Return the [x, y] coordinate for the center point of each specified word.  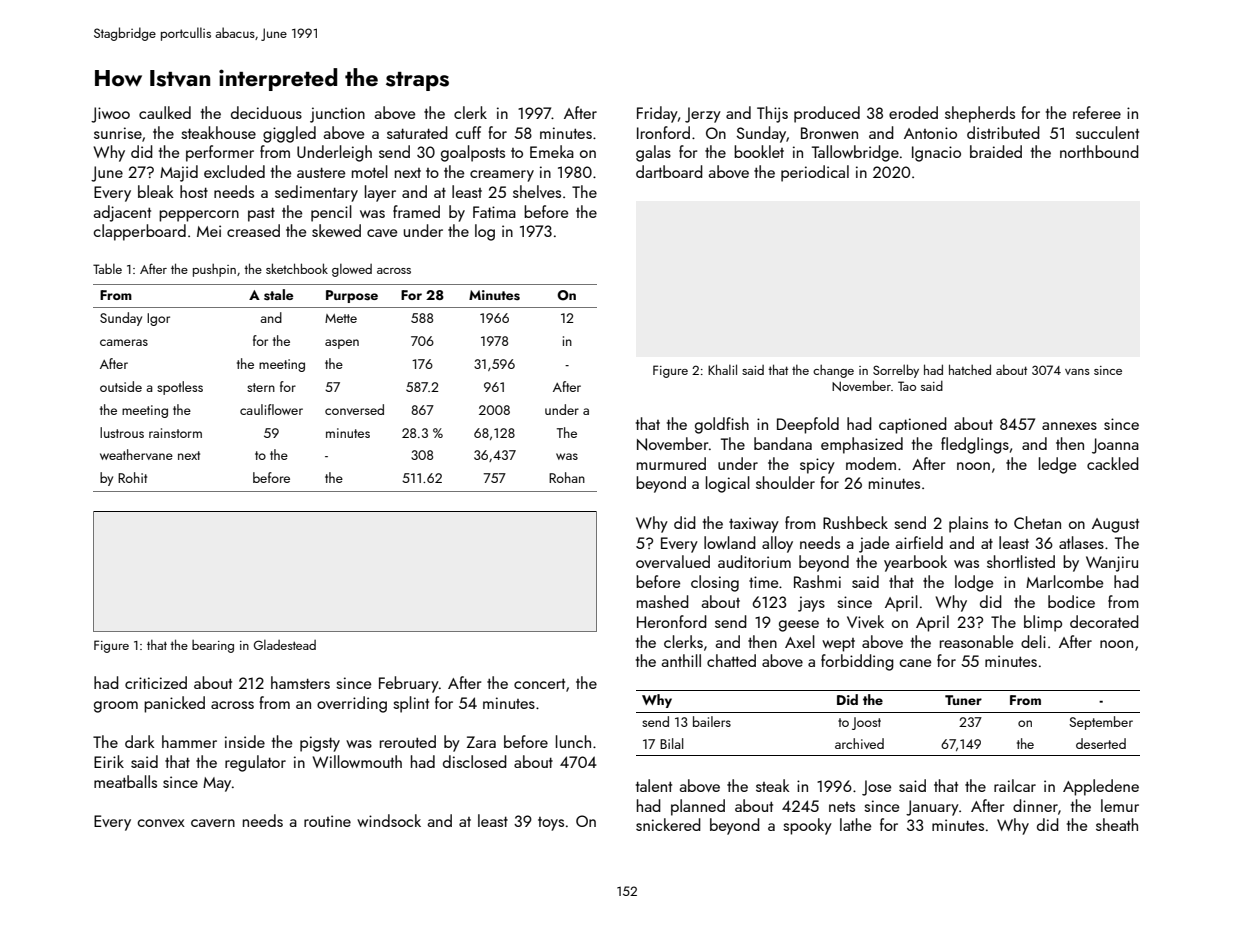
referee [1097, 112]
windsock [389, 820]
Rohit [132, 477]
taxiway [754, 525]
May [217, 784]
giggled [289, 134]
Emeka [552, 151]
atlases [1081, 542]
